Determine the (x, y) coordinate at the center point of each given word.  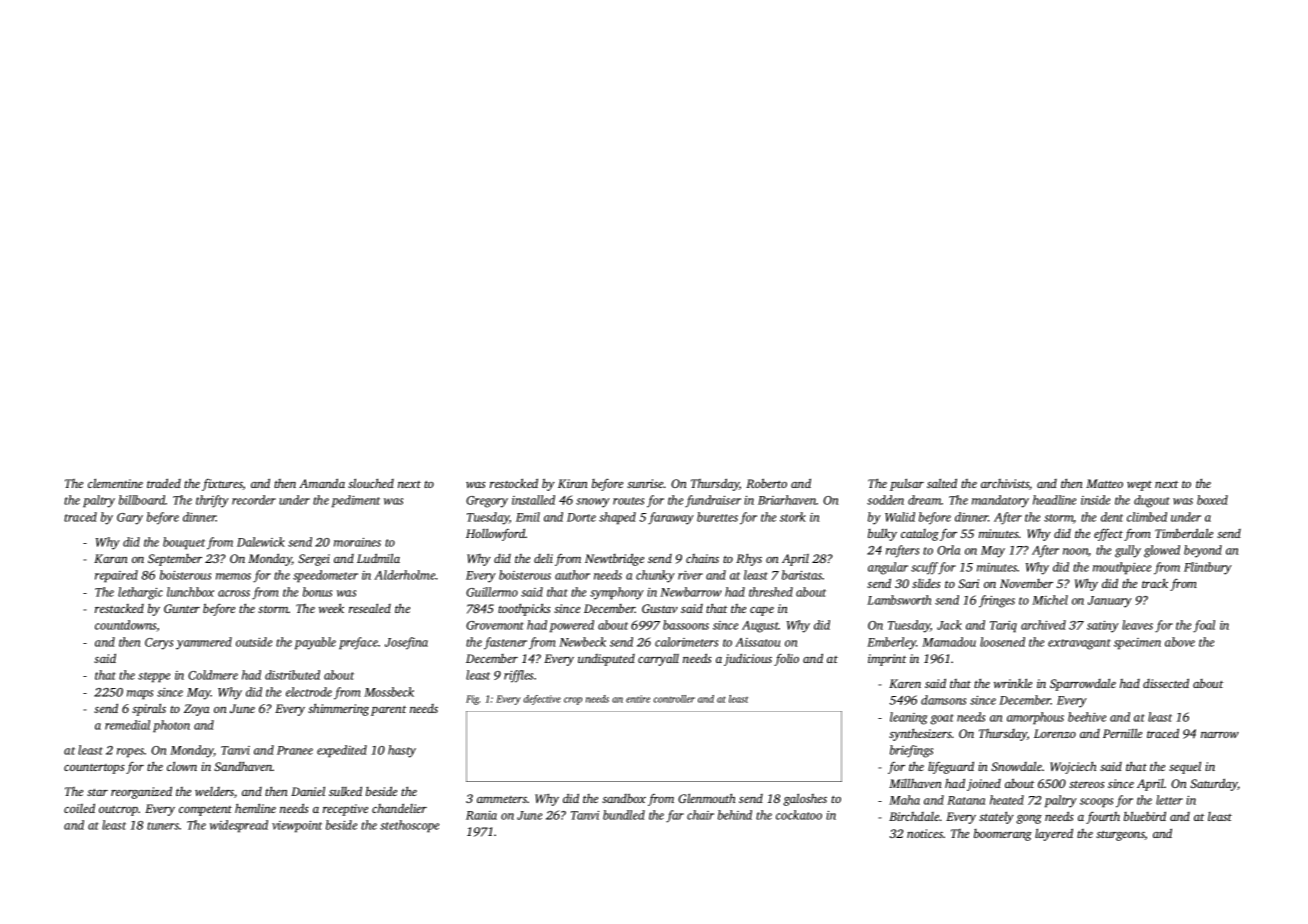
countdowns (126, 626)
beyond (1203, 551)
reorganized (141, 792)
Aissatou (757, 642)
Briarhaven (787, 500)
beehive (1087, 717)
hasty (402, 751)
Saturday (1214, 784)
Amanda (322, 483)
